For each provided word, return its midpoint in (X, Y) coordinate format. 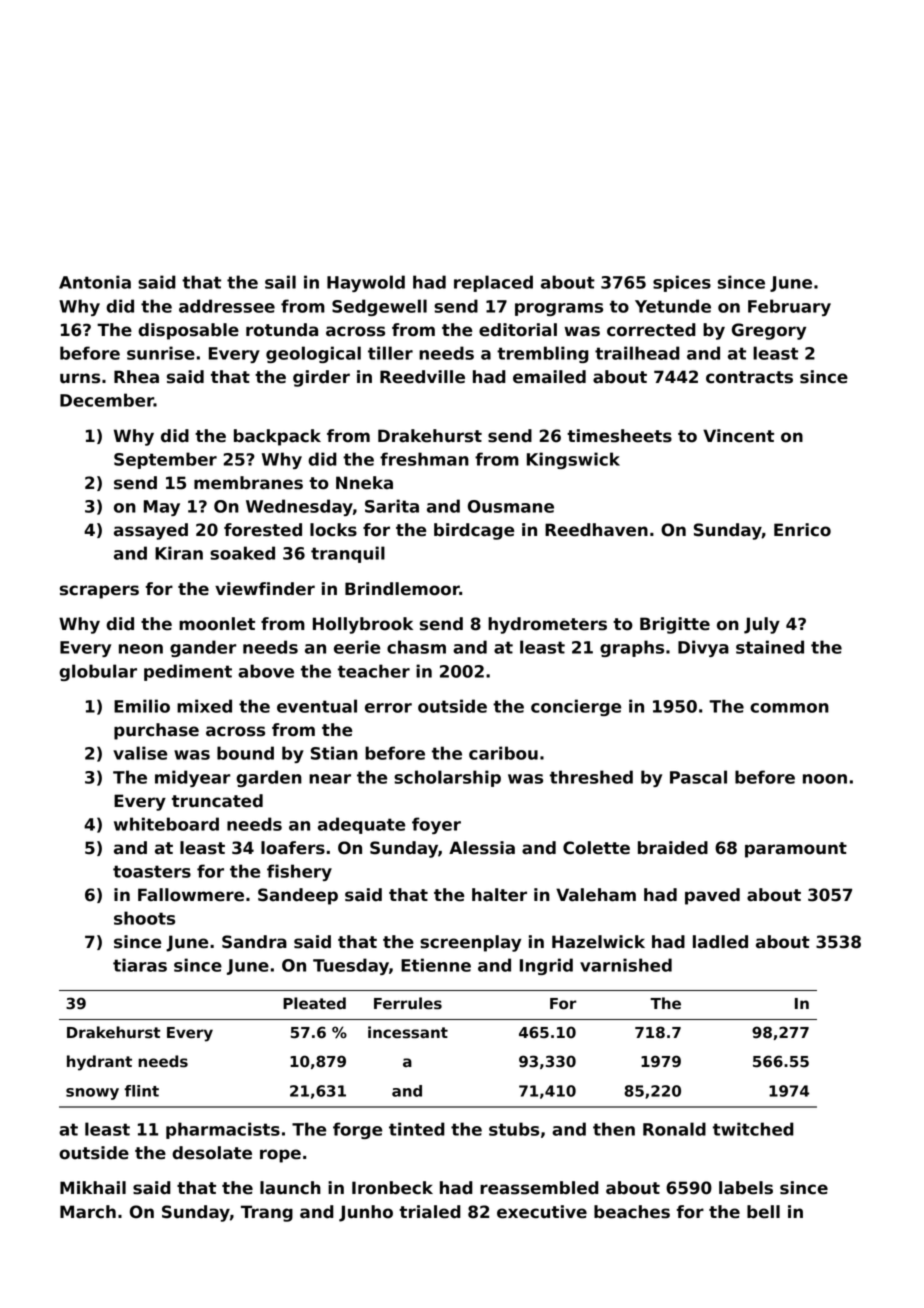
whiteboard (166, 824)
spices (682, 283)
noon (825, 779)
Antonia (95, 282)
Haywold (366, 283)
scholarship (447, 778)
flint (141, 1091)
